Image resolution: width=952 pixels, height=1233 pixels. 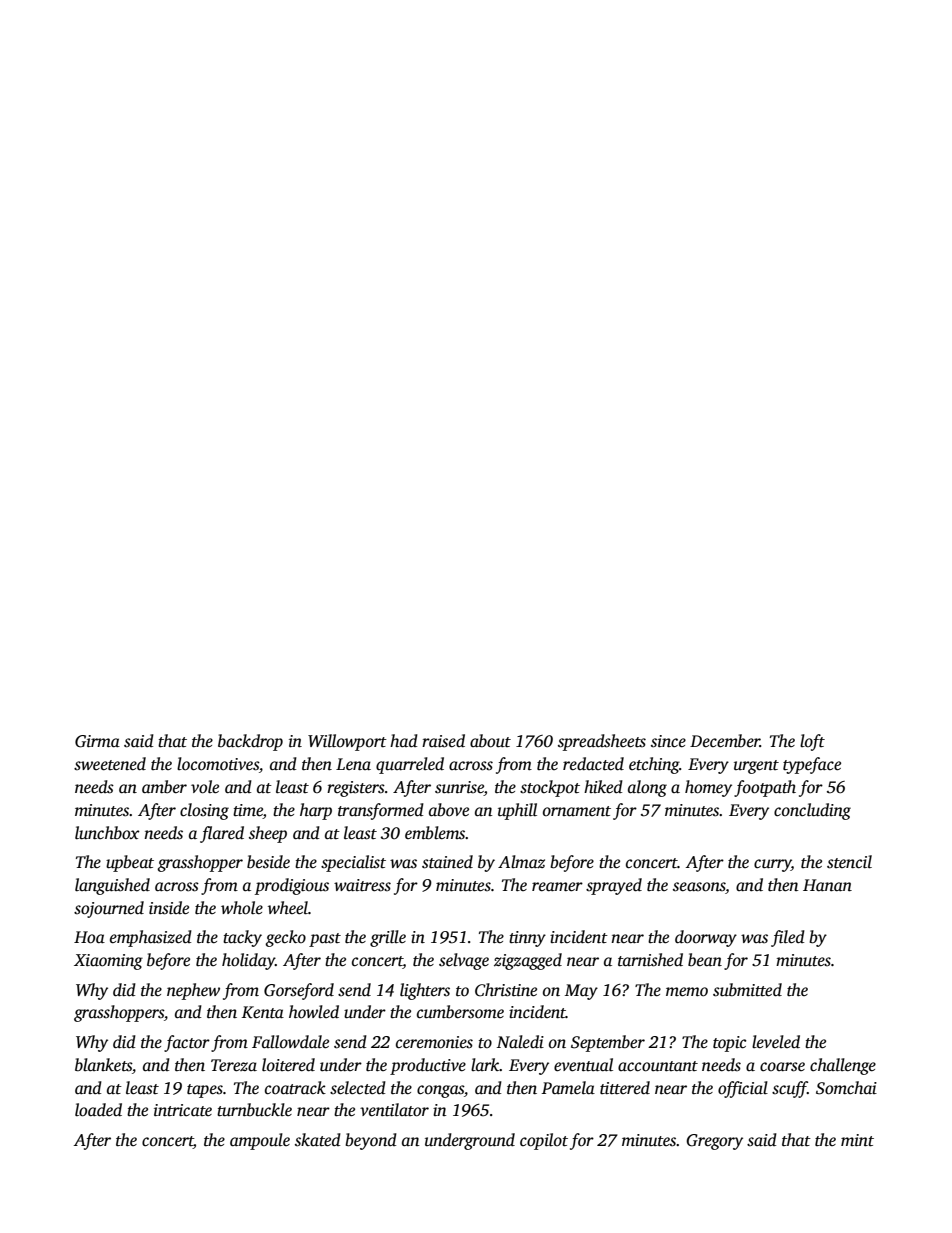 What do you see at coordinates (295, 1088) in the screenshot?
I see `coatrack` at bounding box center [295, 1088].
